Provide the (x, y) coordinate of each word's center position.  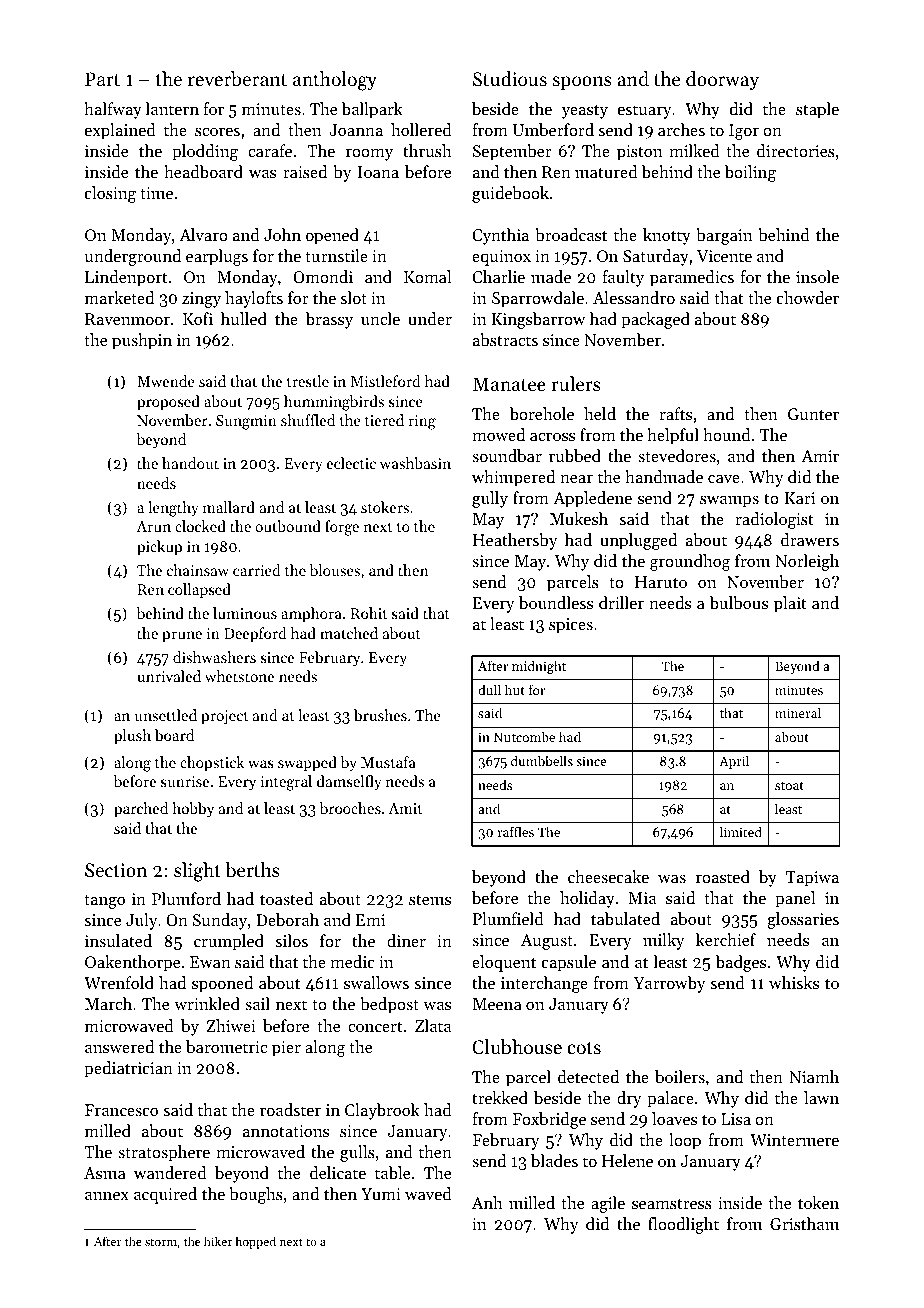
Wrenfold (119, 982)
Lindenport (126, 278)
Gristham (804, 1223)
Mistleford (386, 381)
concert (375, 1026)
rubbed (575, 455)
